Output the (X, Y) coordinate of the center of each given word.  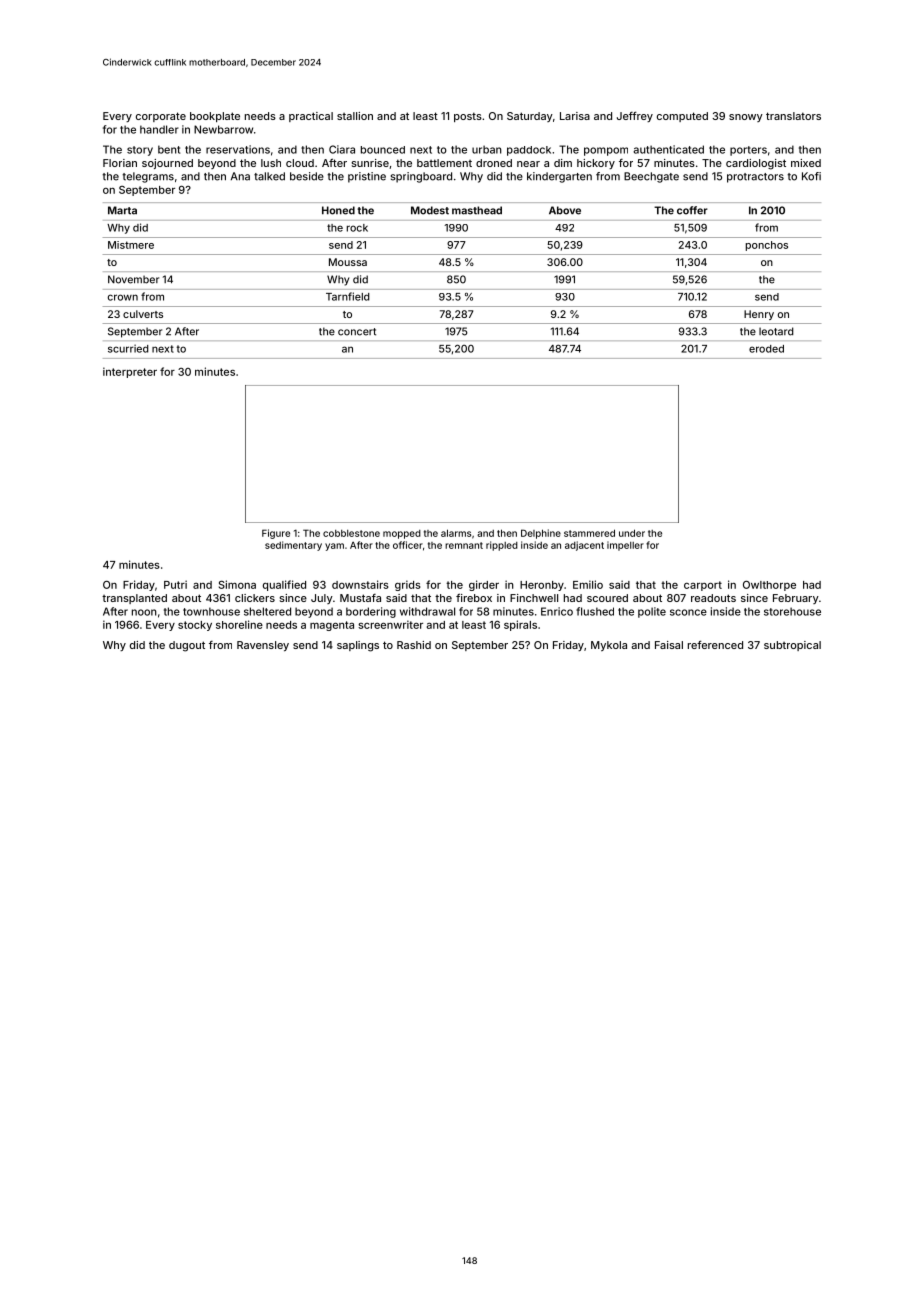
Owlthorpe (769, 585)
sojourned (167, 164)
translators (793, 116)
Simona (237, 584)
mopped (402, 534)
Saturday (530, 117)
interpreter (130, 372)
